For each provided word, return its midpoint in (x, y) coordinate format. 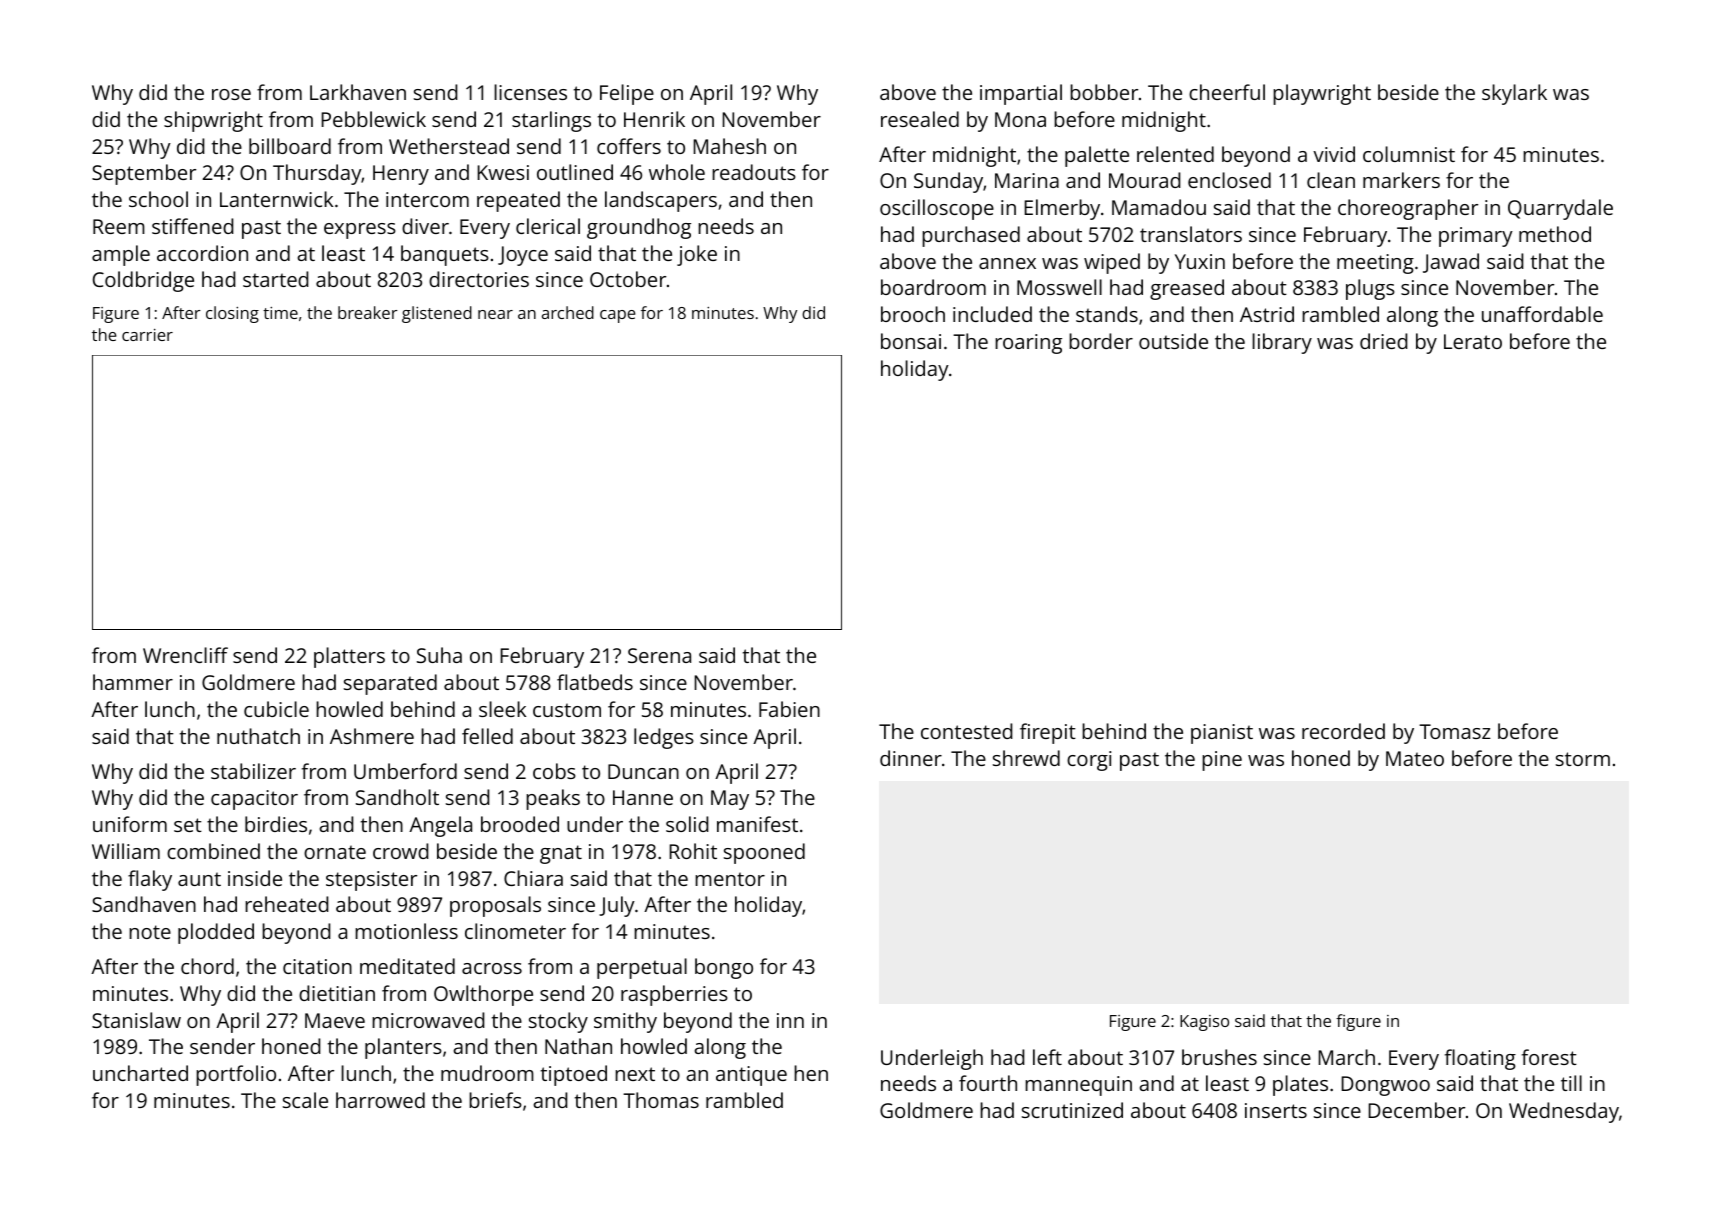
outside (1173, 341)
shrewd (1026, 758)
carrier (147, 335)
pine (1222, 761)
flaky (150, 880)
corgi (1089, 761)
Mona (1020, 119)
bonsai (911, 341)
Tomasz (1455, 731)
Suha (439, 655)
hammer (133, 682)
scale (305, 1100)
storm (1583, 759)
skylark (1514, 94)
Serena (659, 655)
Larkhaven (358, 92)
